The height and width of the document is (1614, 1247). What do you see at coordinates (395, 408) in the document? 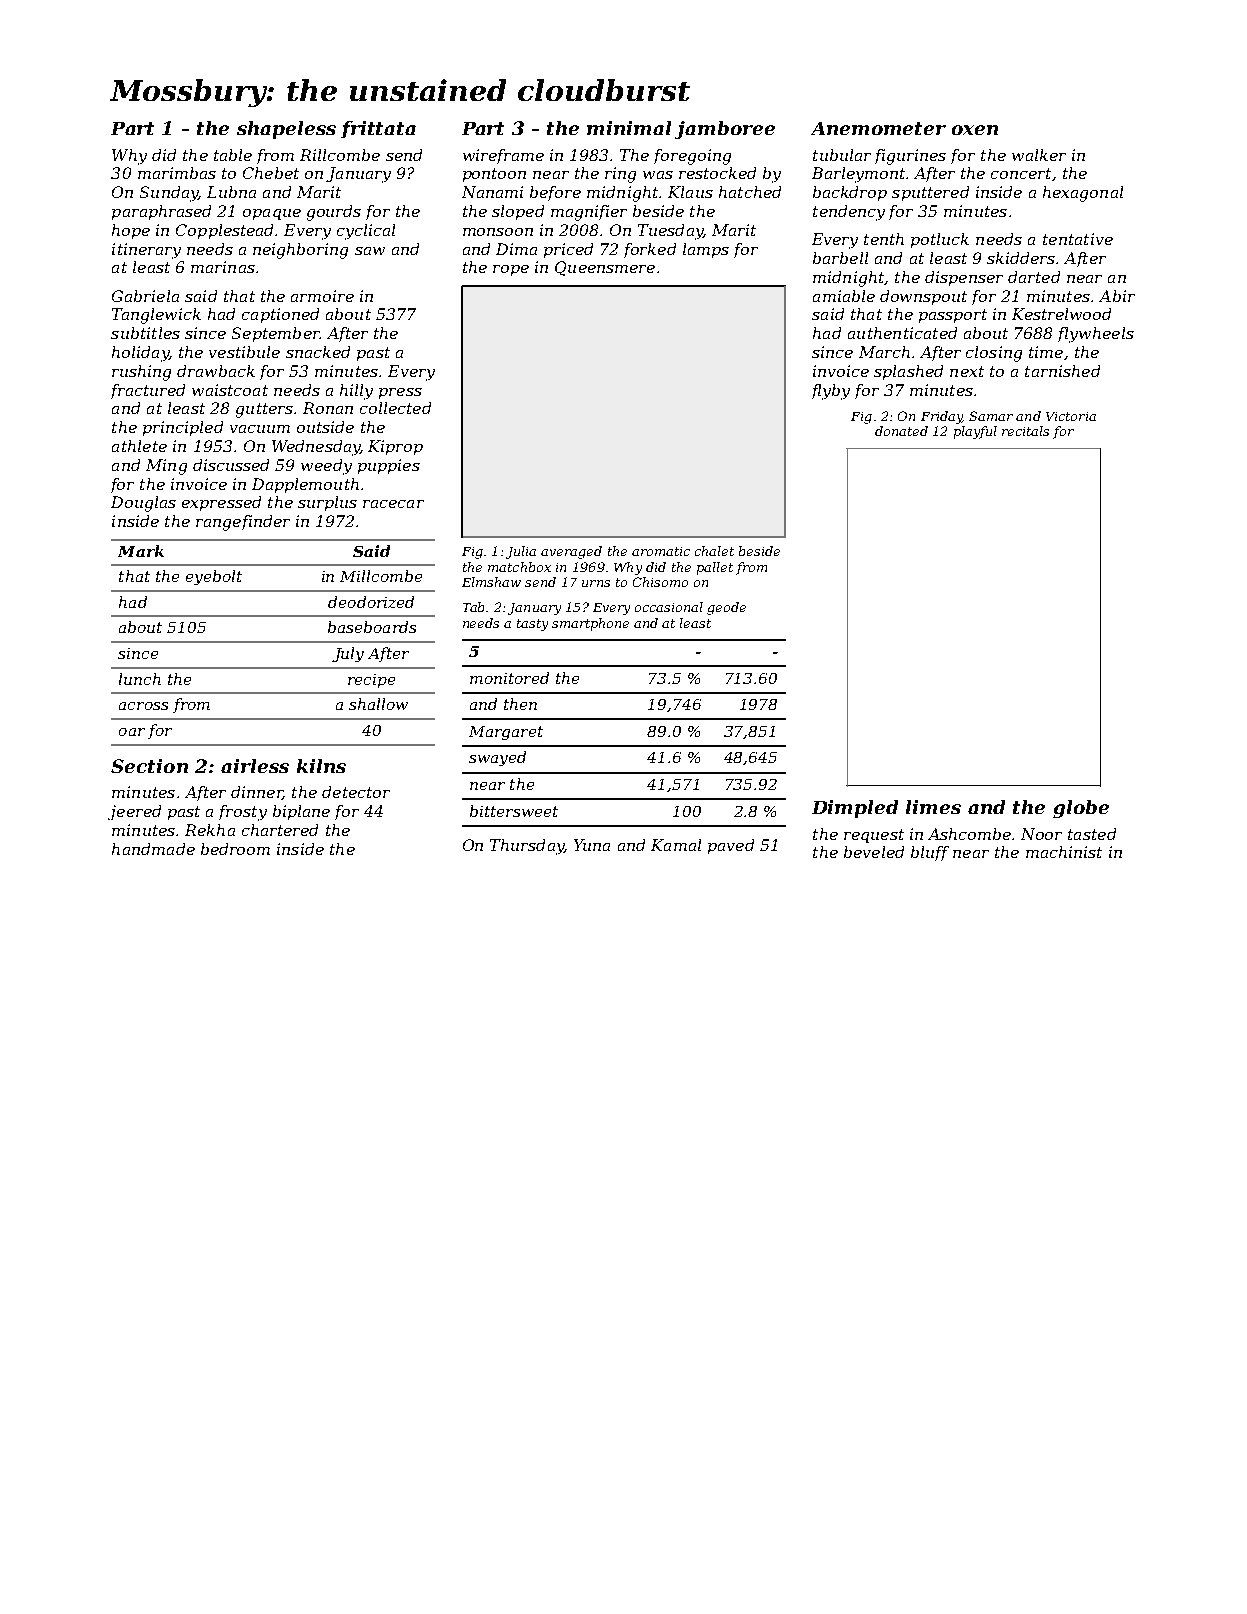
I see `collected` at bounding box center [395, 408].
